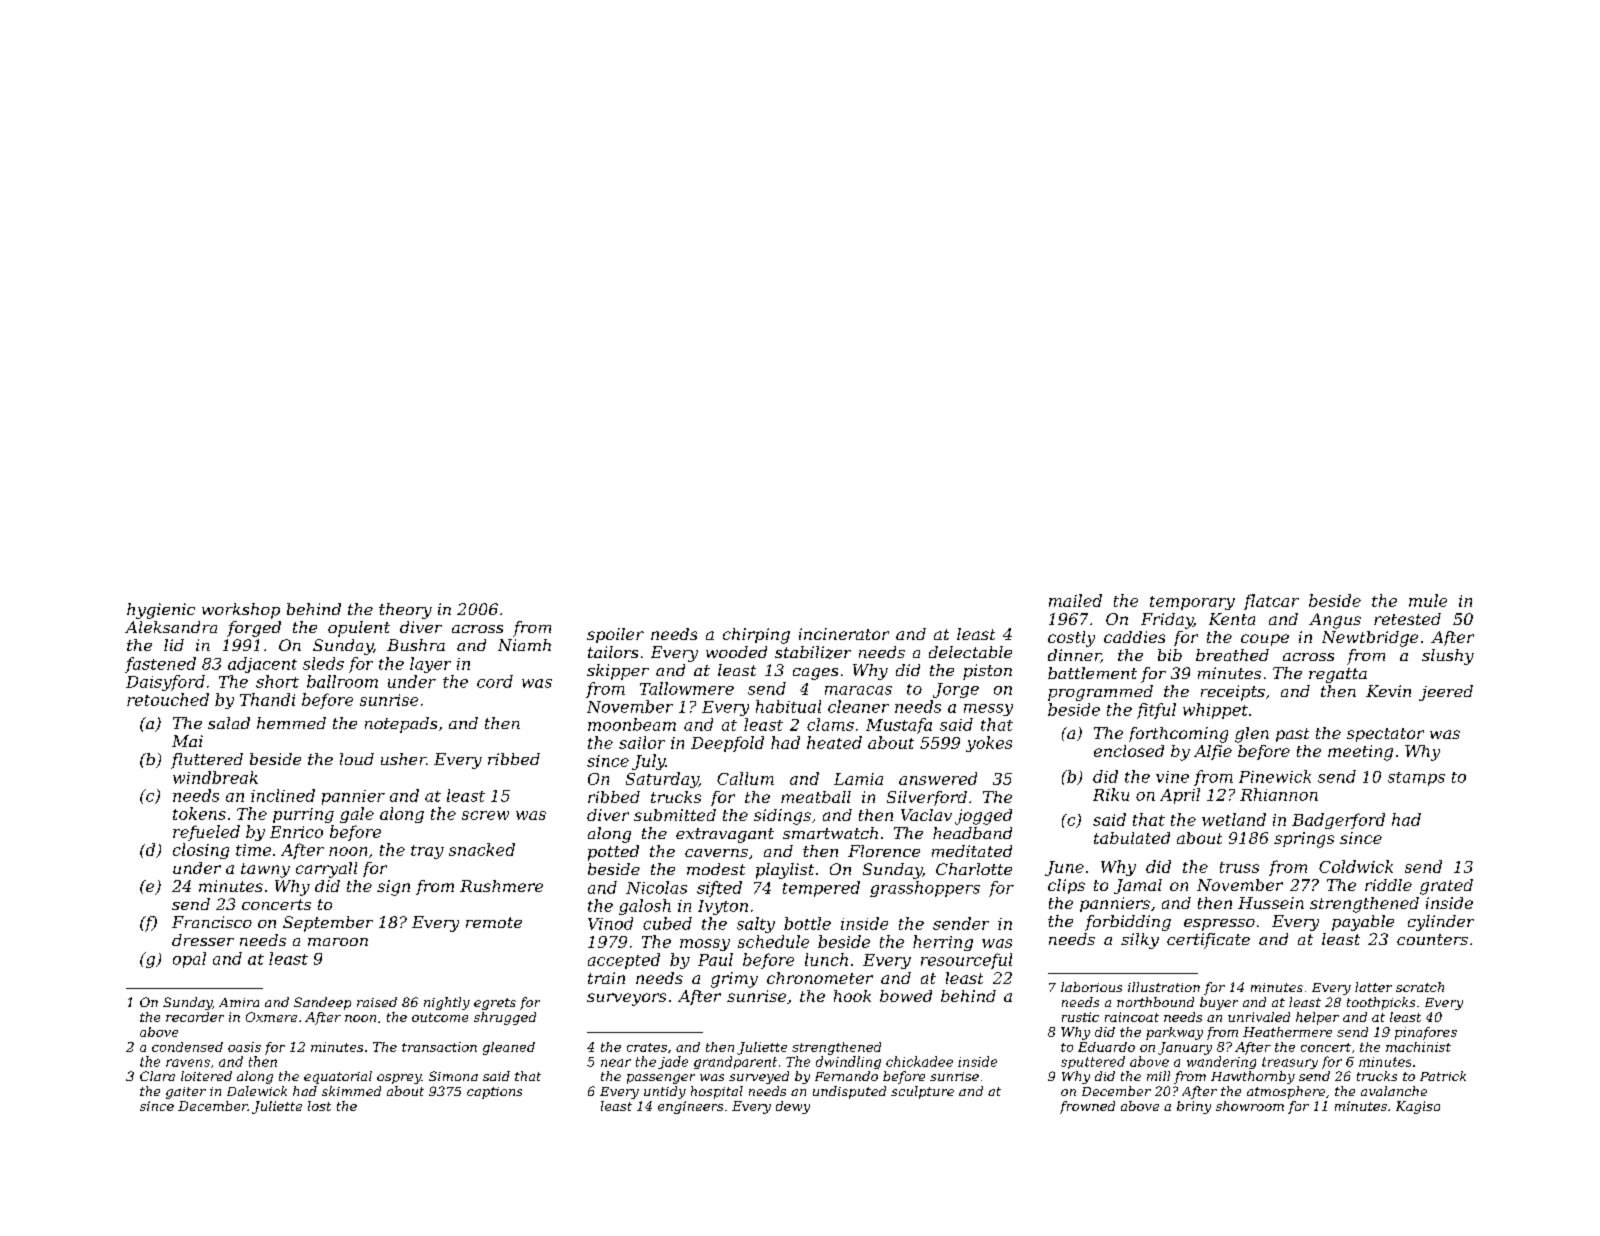 Image resolution: width=1600 pixels, height=1236 pixels. I want to click on skimmed, so click(351, 1091).
